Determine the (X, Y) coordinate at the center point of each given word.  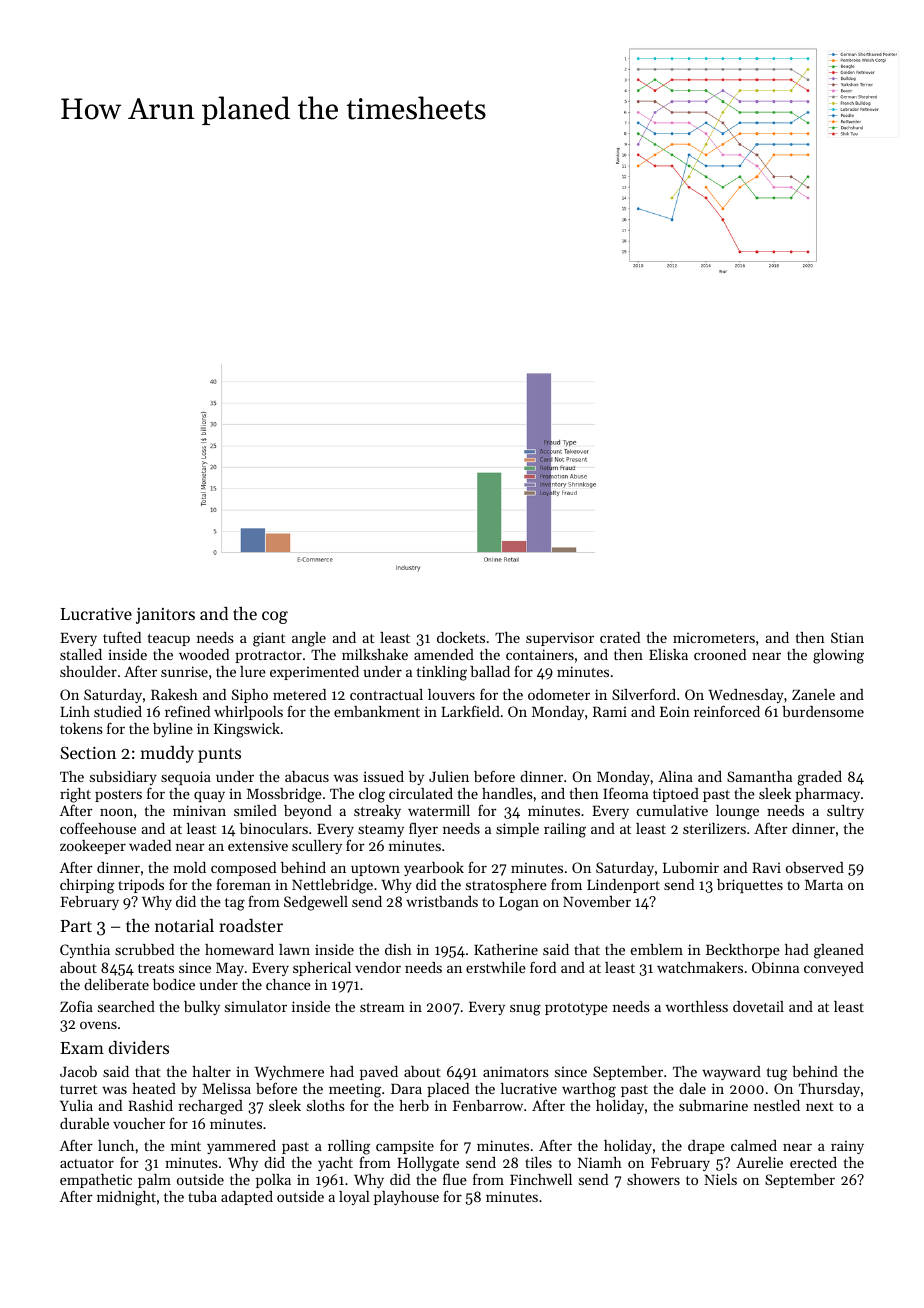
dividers (139, 1047)
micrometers (714, 638)
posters (118, 796)
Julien (449, 776)
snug (525, 1010)
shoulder (88, 671)
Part (76, 926)
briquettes (750, 886)
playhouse (406, 1198)
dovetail (758, 1006)
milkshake (375, 654)
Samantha (759, 776)
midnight (126, 1198)
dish (398, 949)
